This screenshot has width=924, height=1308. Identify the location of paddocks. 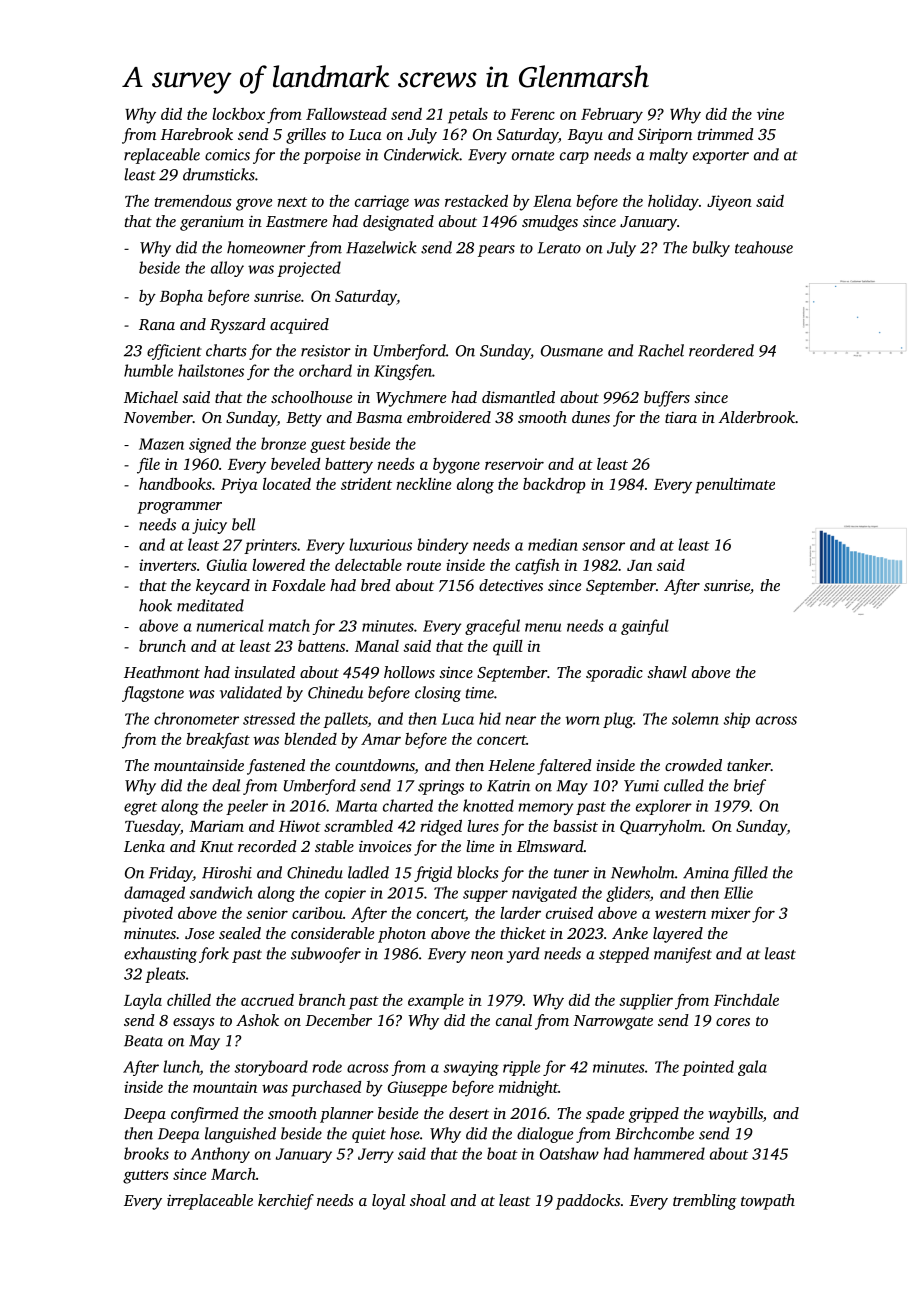
(588, 1202).
